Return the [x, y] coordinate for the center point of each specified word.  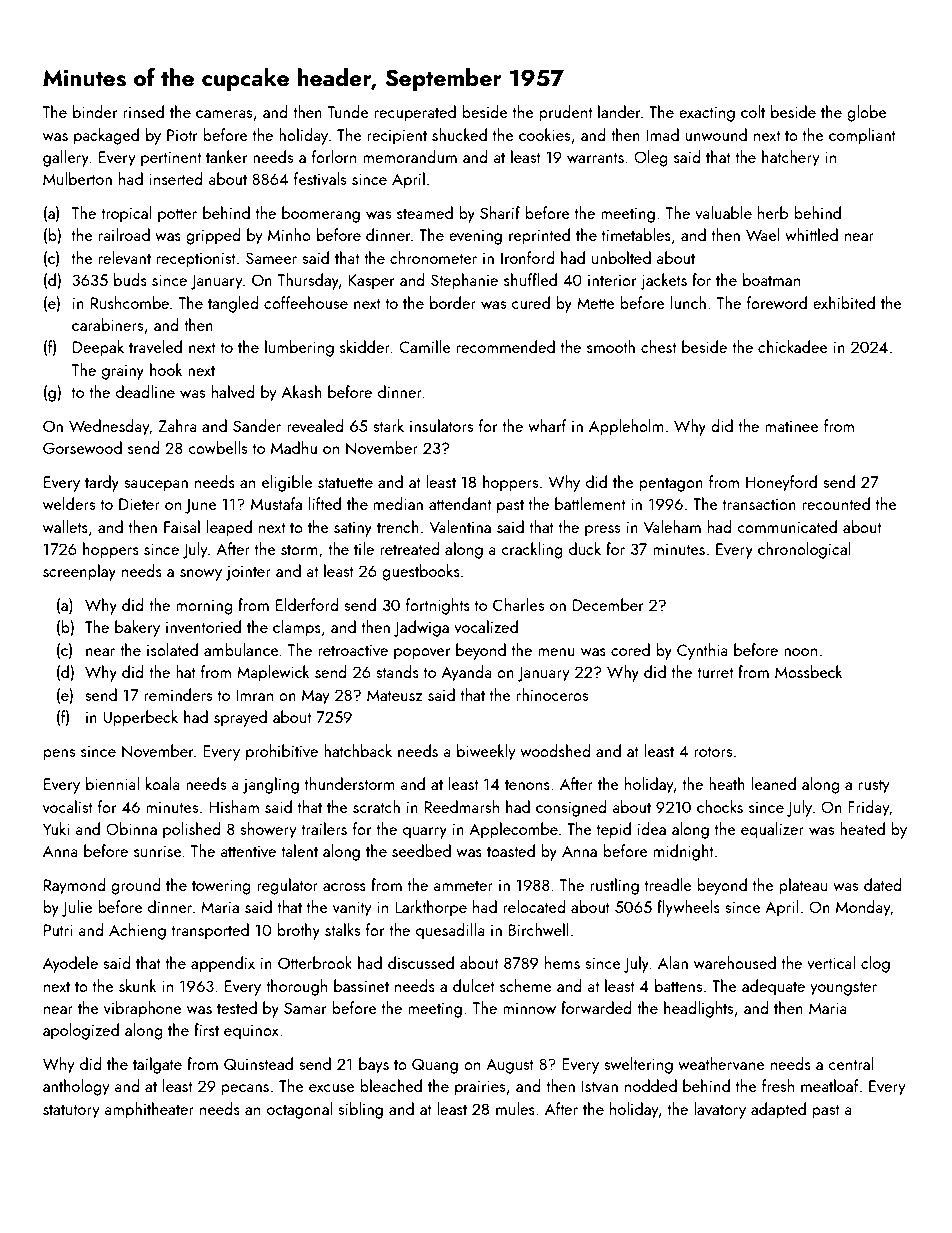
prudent [565, 113]
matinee [791, 426]
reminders [178, 694]
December [608, 604]
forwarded [596, 1007]
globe [866, 113]
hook [166, 369]
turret [715, 672]
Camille [424, 346]
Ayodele [70, 964]
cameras [224, 114]
